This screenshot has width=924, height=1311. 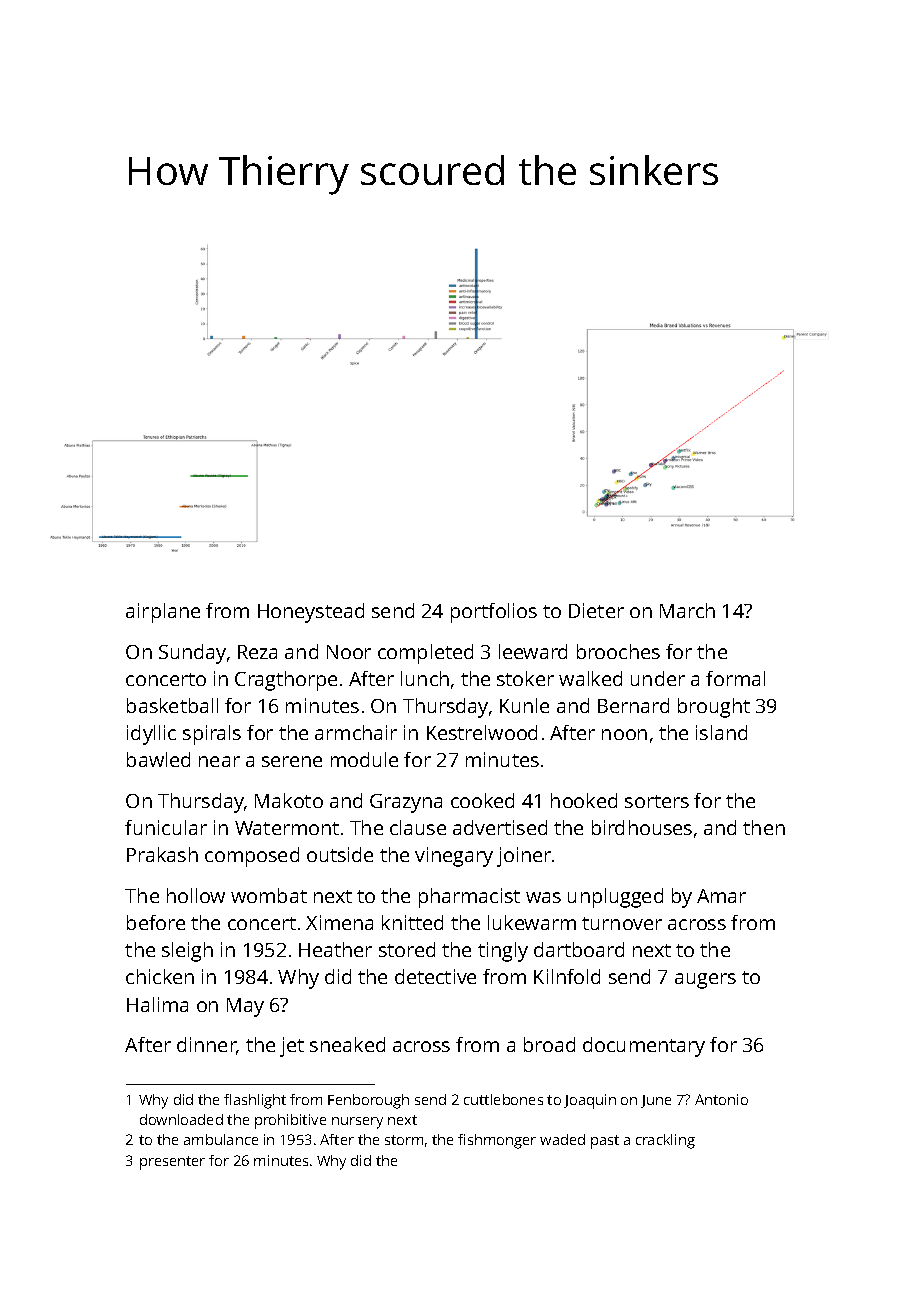 I want to click on Antonio, so click(x=721, y=1099).
